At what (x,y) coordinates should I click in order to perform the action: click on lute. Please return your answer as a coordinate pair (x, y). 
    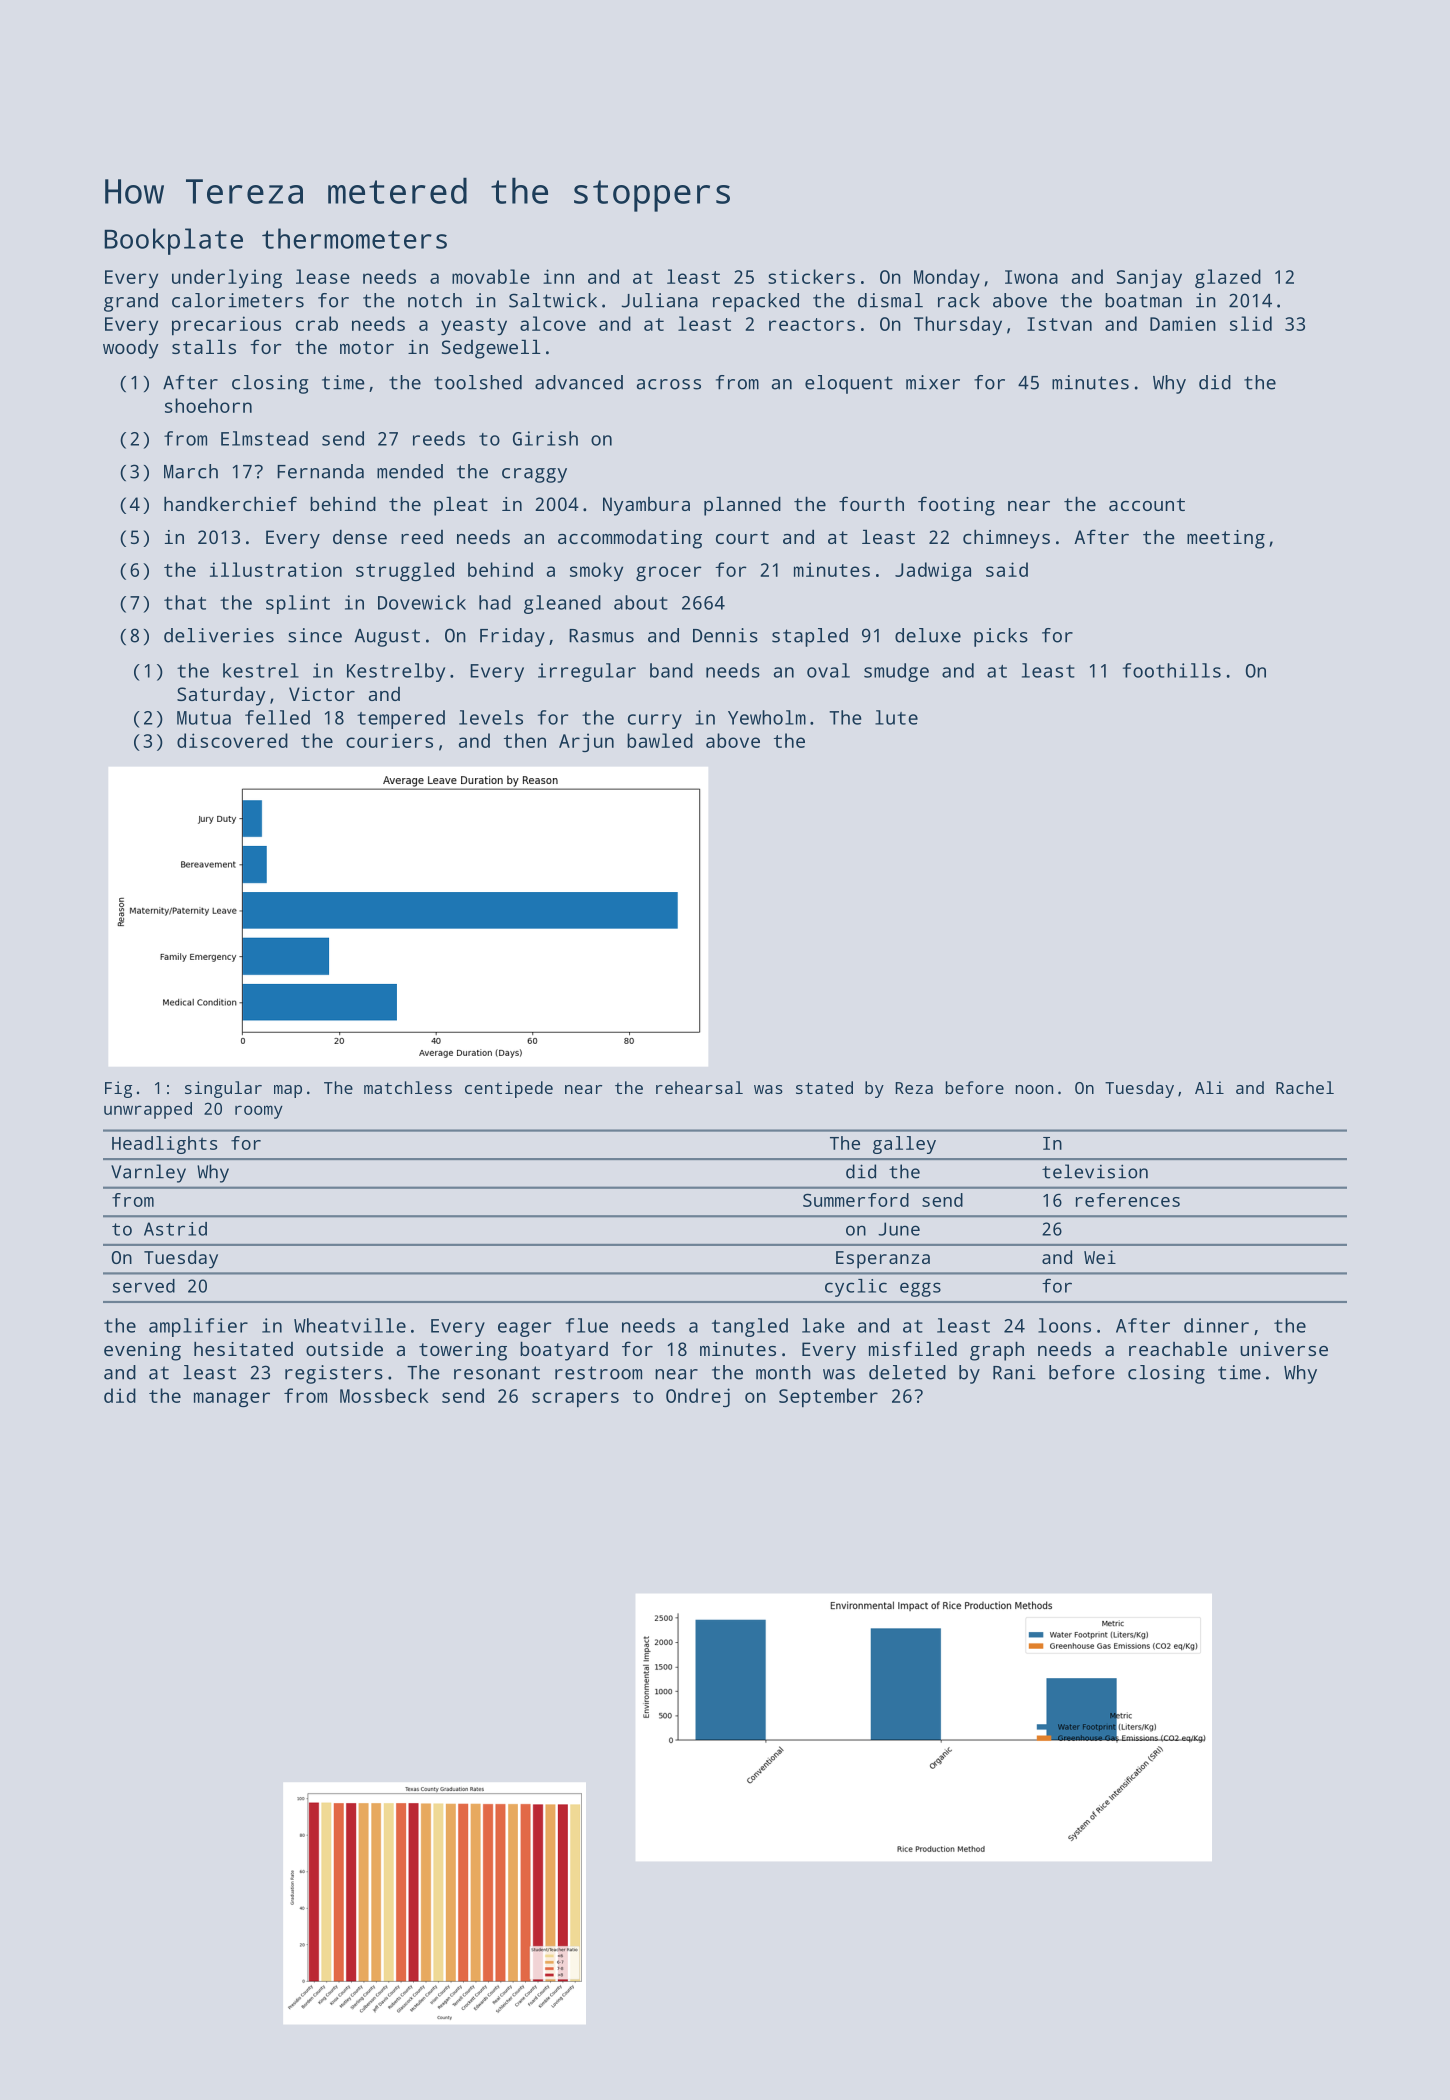
    Looking at the image, I should click on (896, 717).
